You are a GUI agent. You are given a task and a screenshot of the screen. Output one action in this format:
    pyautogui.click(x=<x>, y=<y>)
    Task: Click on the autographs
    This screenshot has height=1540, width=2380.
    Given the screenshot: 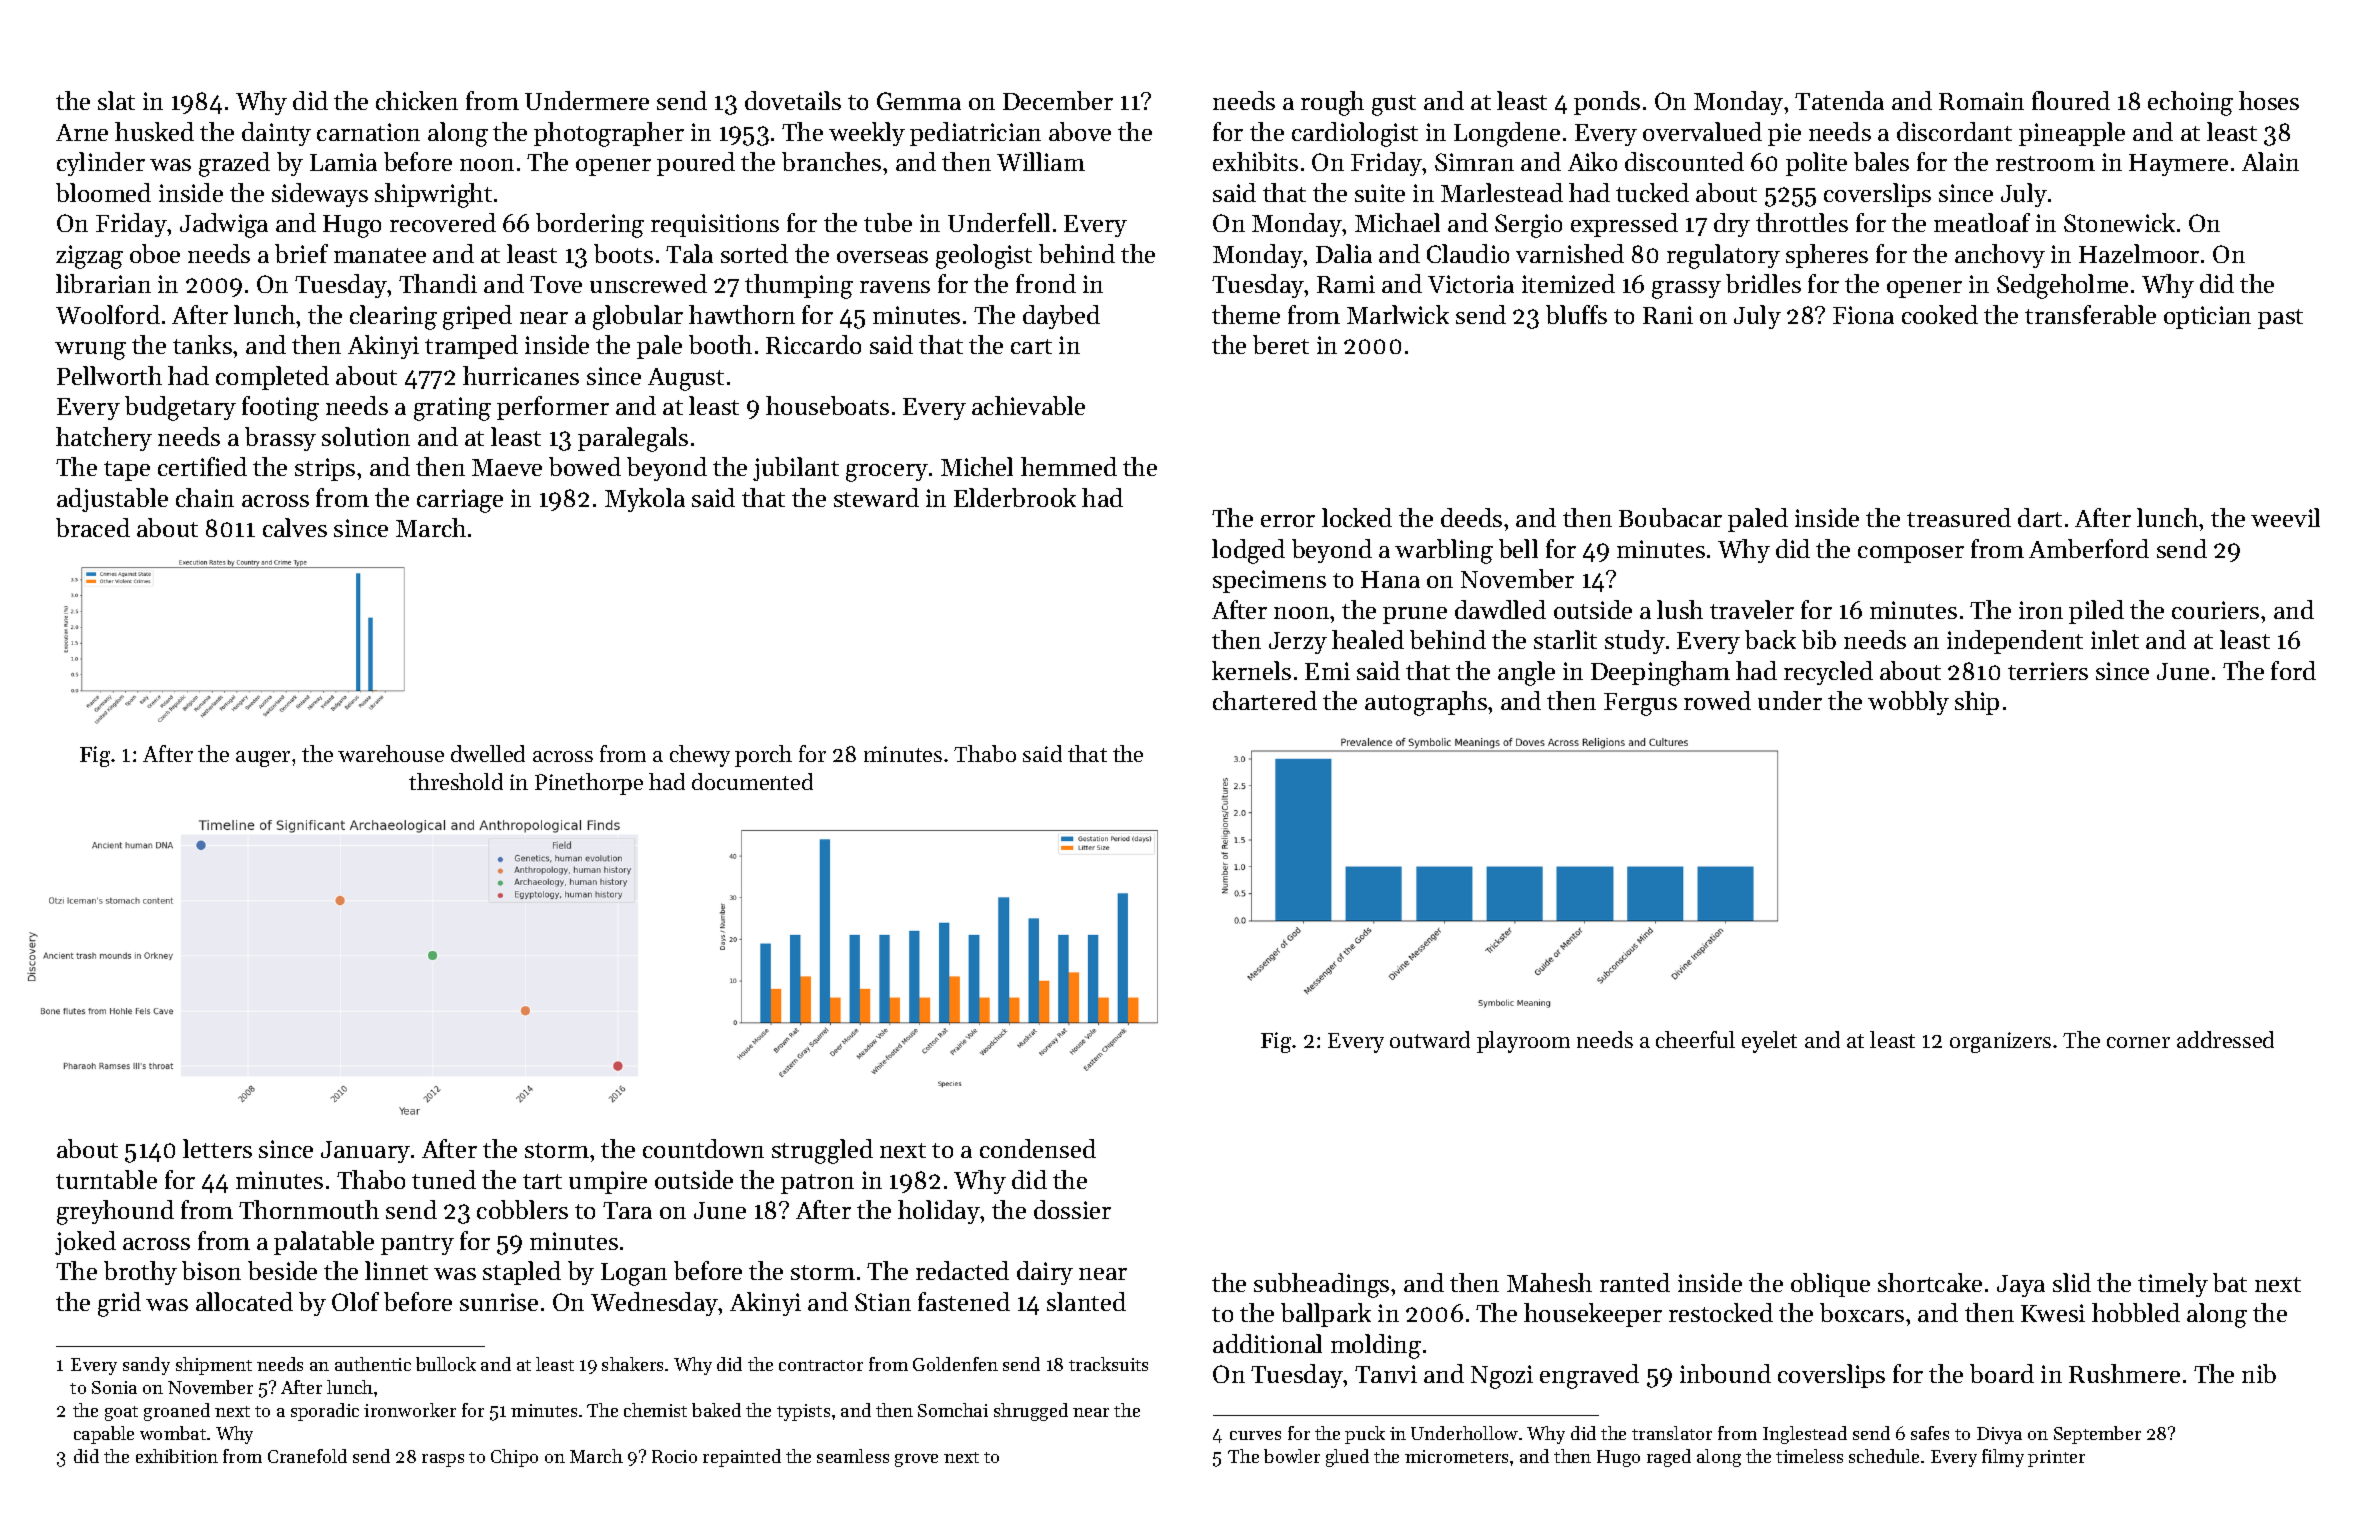 What is the action you would take?
    pyautogui.click(x=1426, y=703)
